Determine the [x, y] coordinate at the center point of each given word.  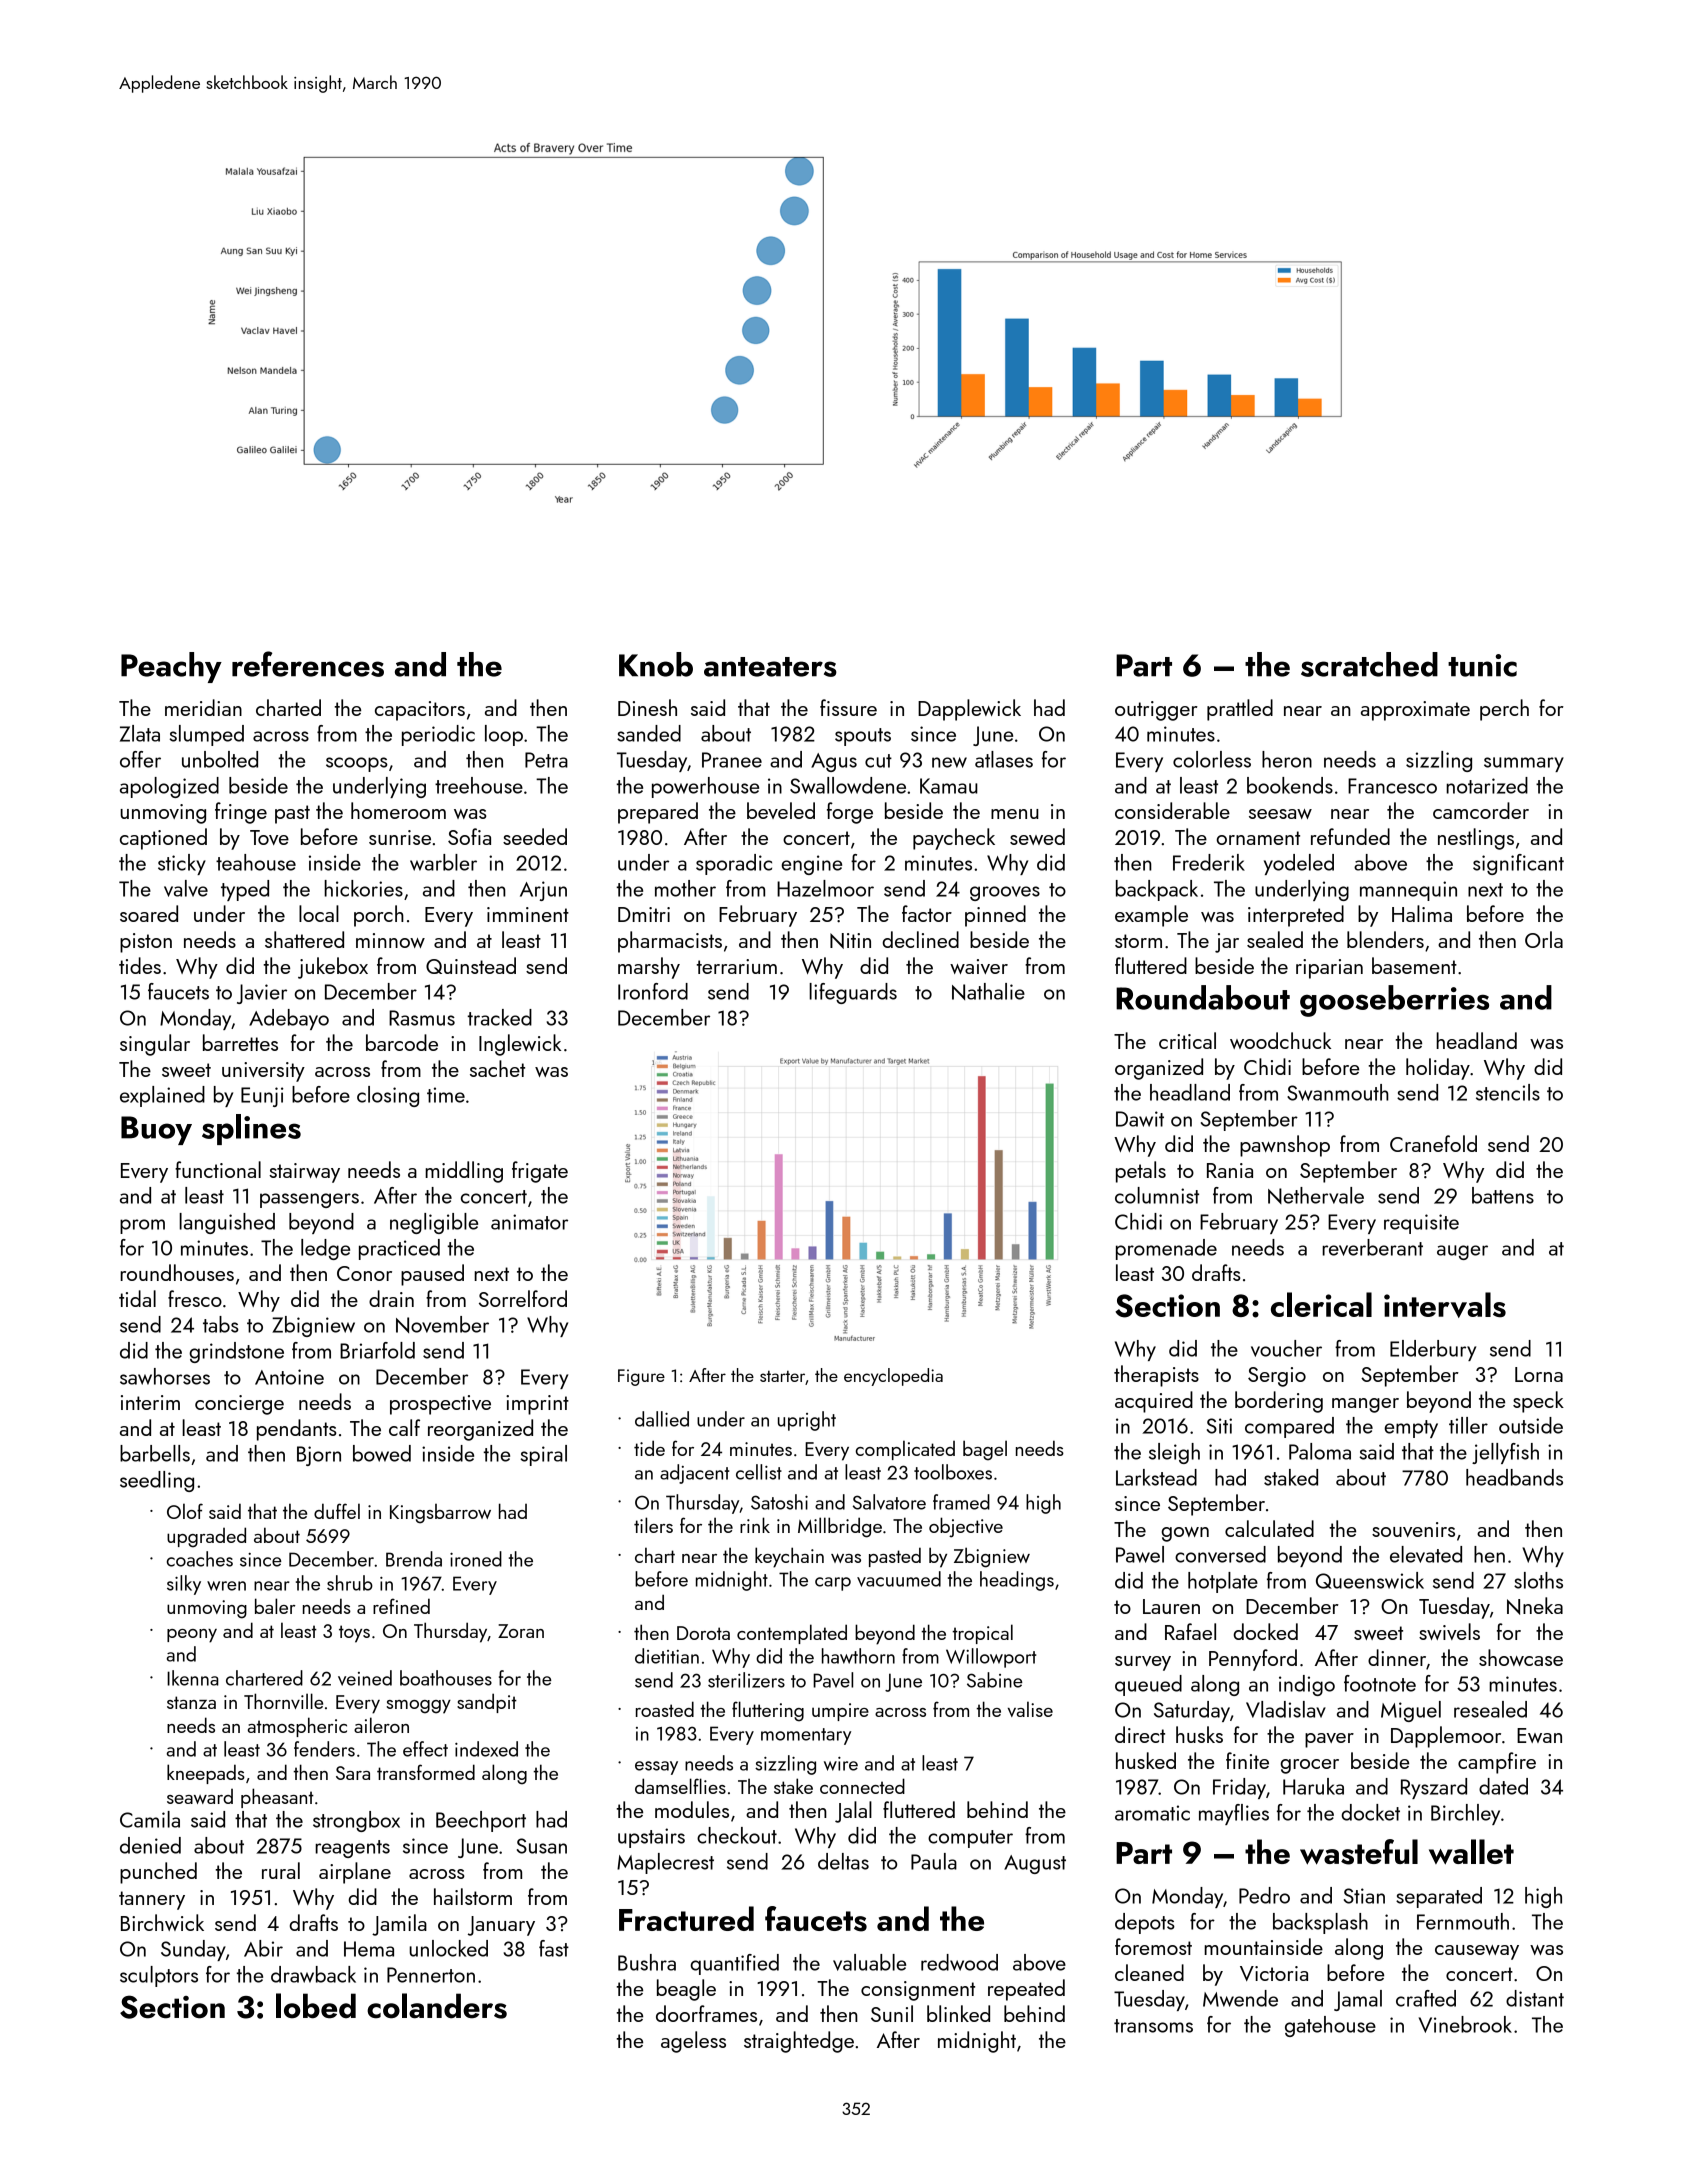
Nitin [850, 941]
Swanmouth [1338, 1092]
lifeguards [853, 993]
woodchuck [1280, 1040]
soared [149, 913]
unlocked [448, 1948]
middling [464, 1172]
